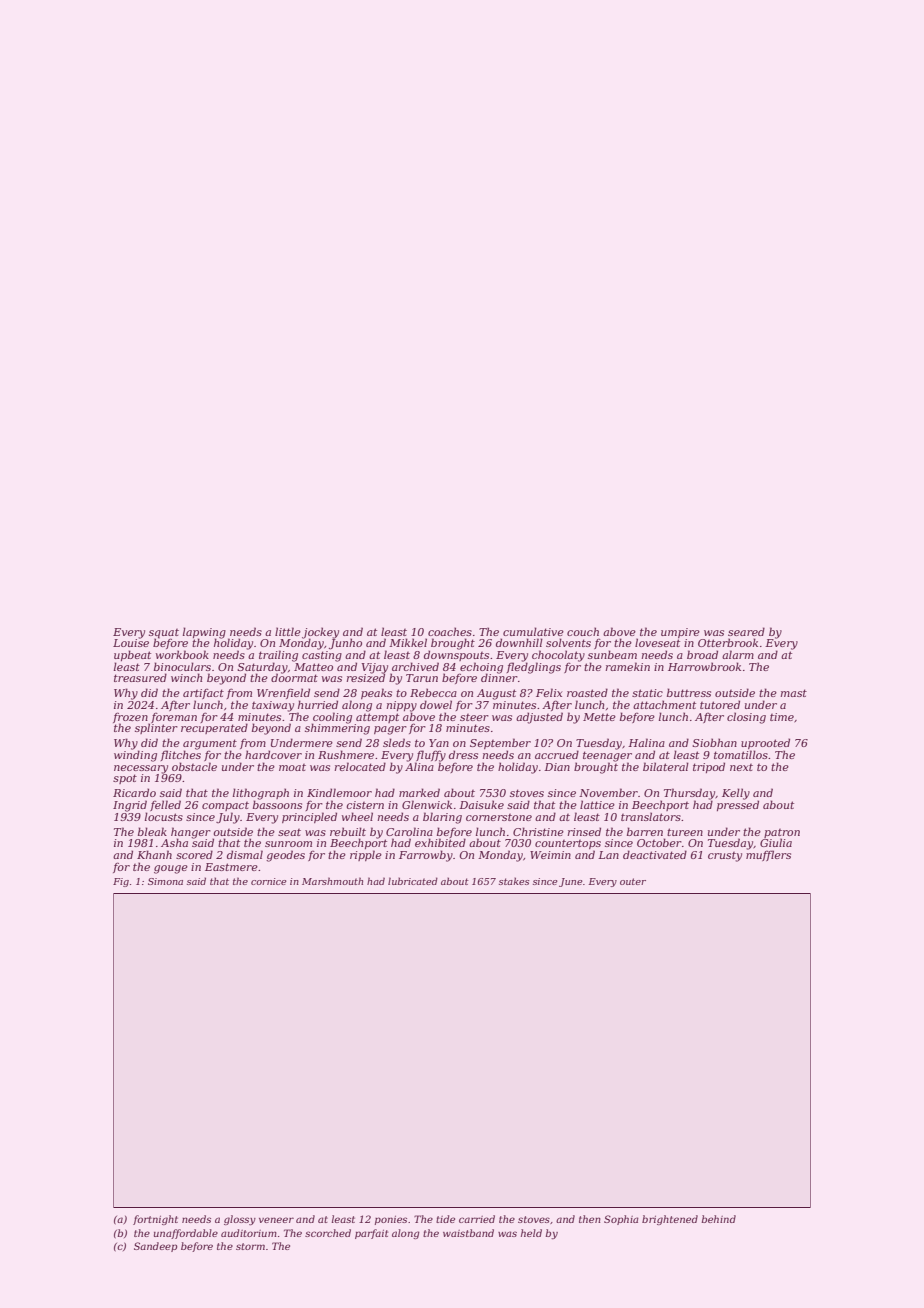 This image has height=1308, width=924. Describe the element at coordinates (130, 806) in the image. I see `Ingrid` at that location.
